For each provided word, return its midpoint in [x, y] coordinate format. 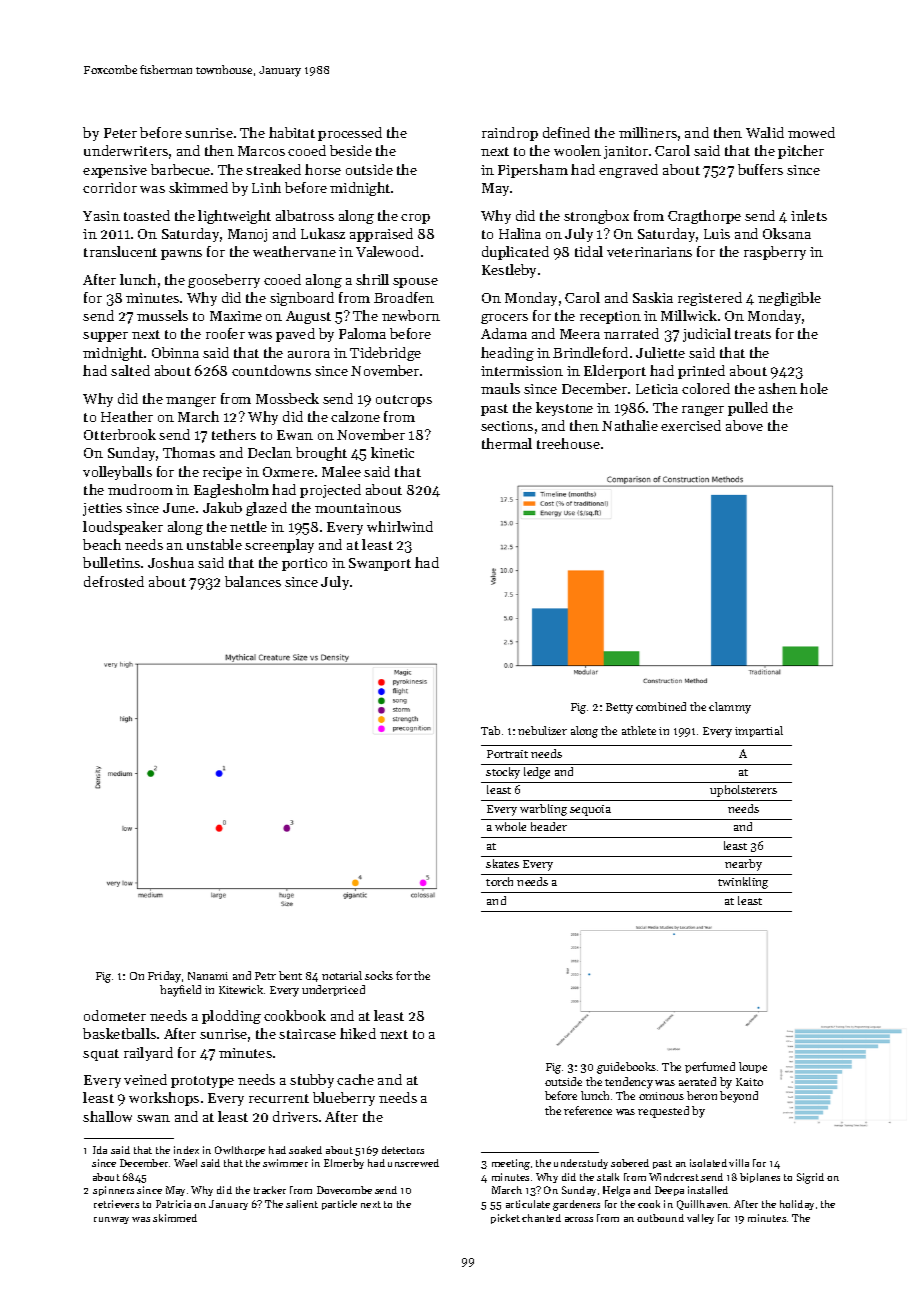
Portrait [507, 754]
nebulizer [542, 730]
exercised [691, 425]
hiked [358, 1033]
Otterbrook [120, 434]
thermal [507, 443]
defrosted [114, 581]
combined [661, 706]
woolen [577, 150]
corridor [110, 187]
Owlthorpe [240, 1151]
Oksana [787, 233]
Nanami [208, 976]
